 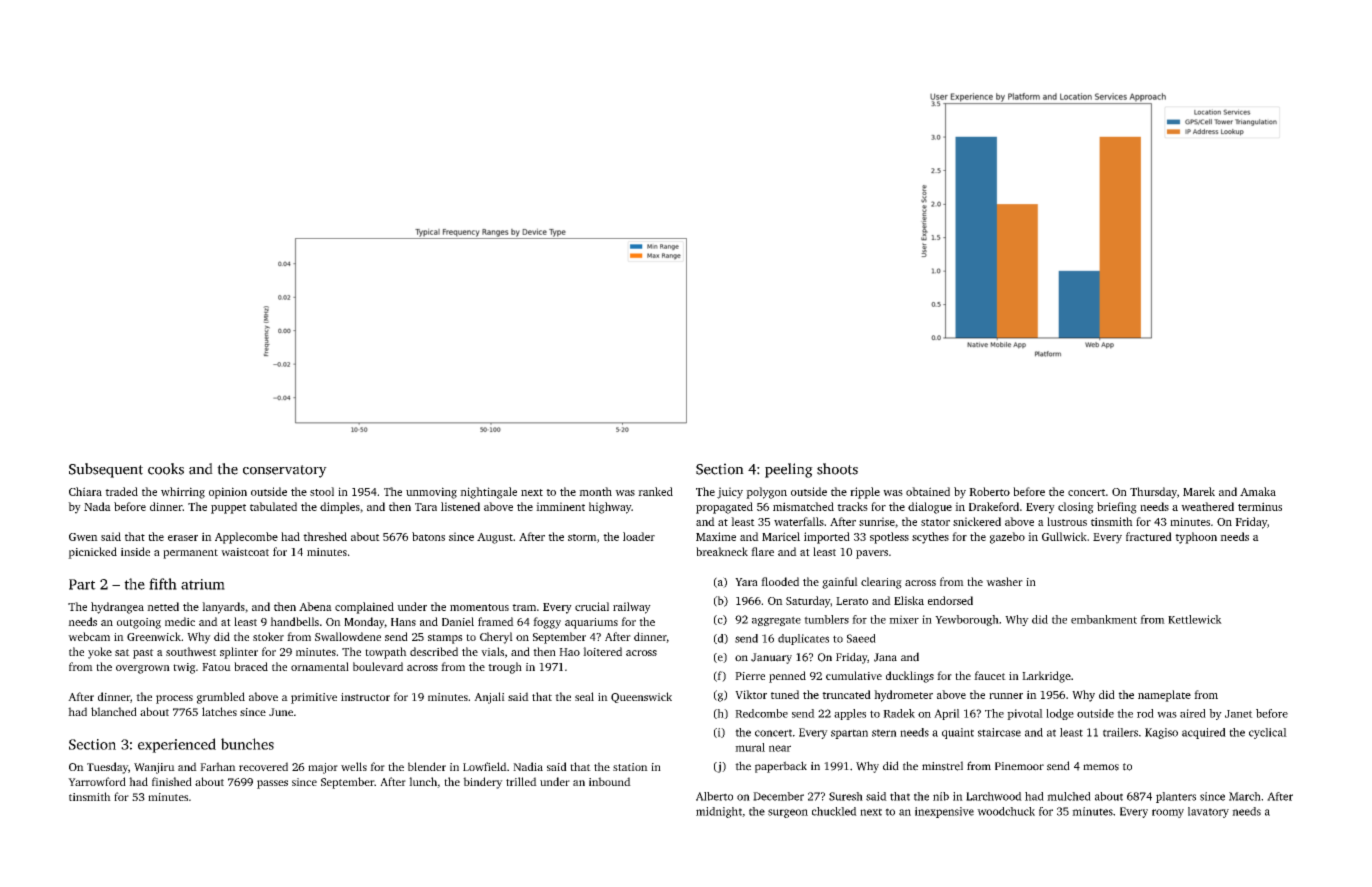 What do you see at coordinates (595, 491) in the screenshot?
I see `month` at bounding box center [595, 491].
